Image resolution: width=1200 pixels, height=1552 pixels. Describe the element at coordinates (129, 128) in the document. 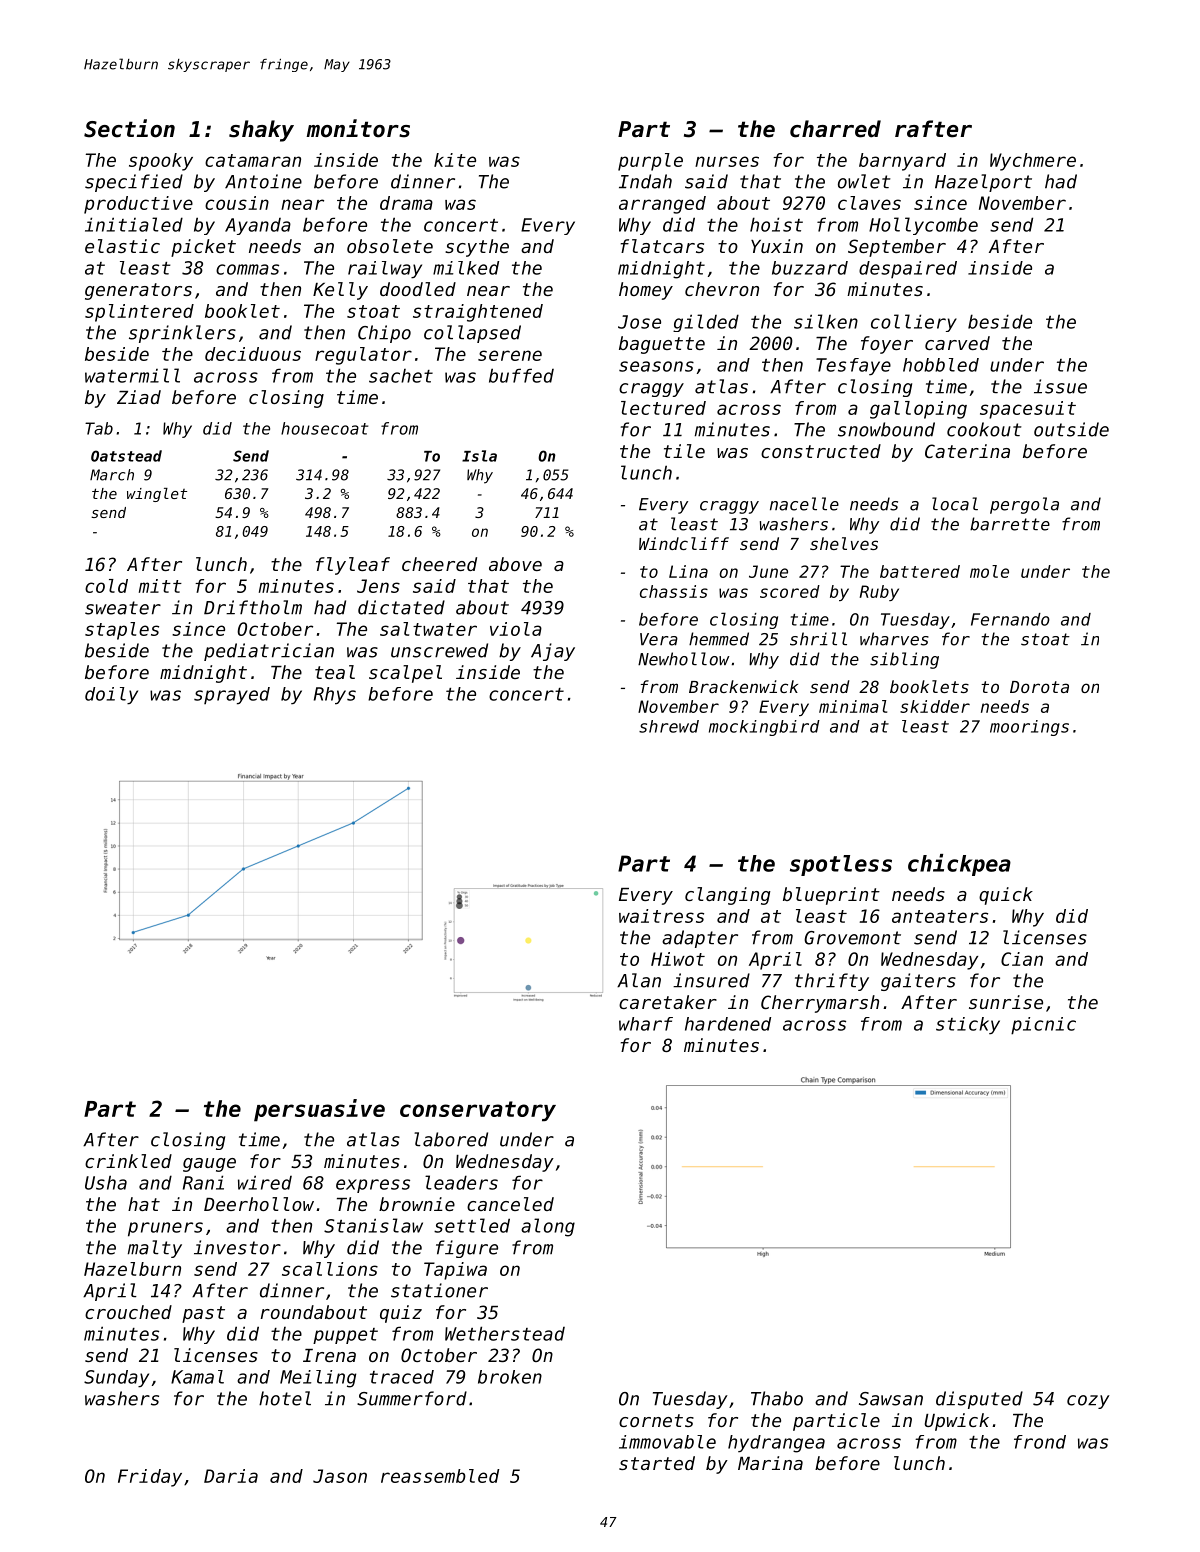

I see `Section` at that location.
